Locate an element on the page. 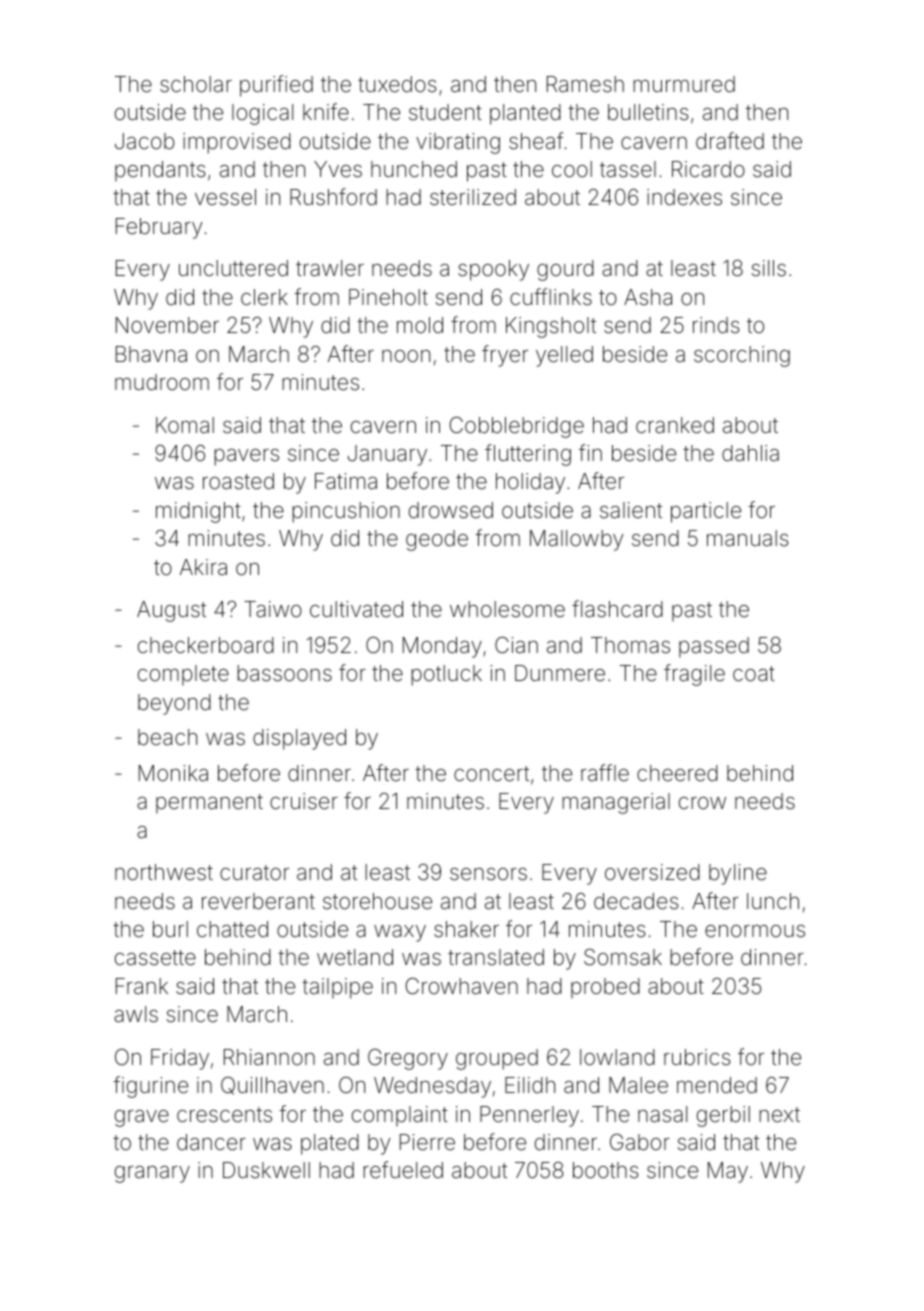 The height and width of the page is (1311, 924). planted is located at coordinates (525, 114).
